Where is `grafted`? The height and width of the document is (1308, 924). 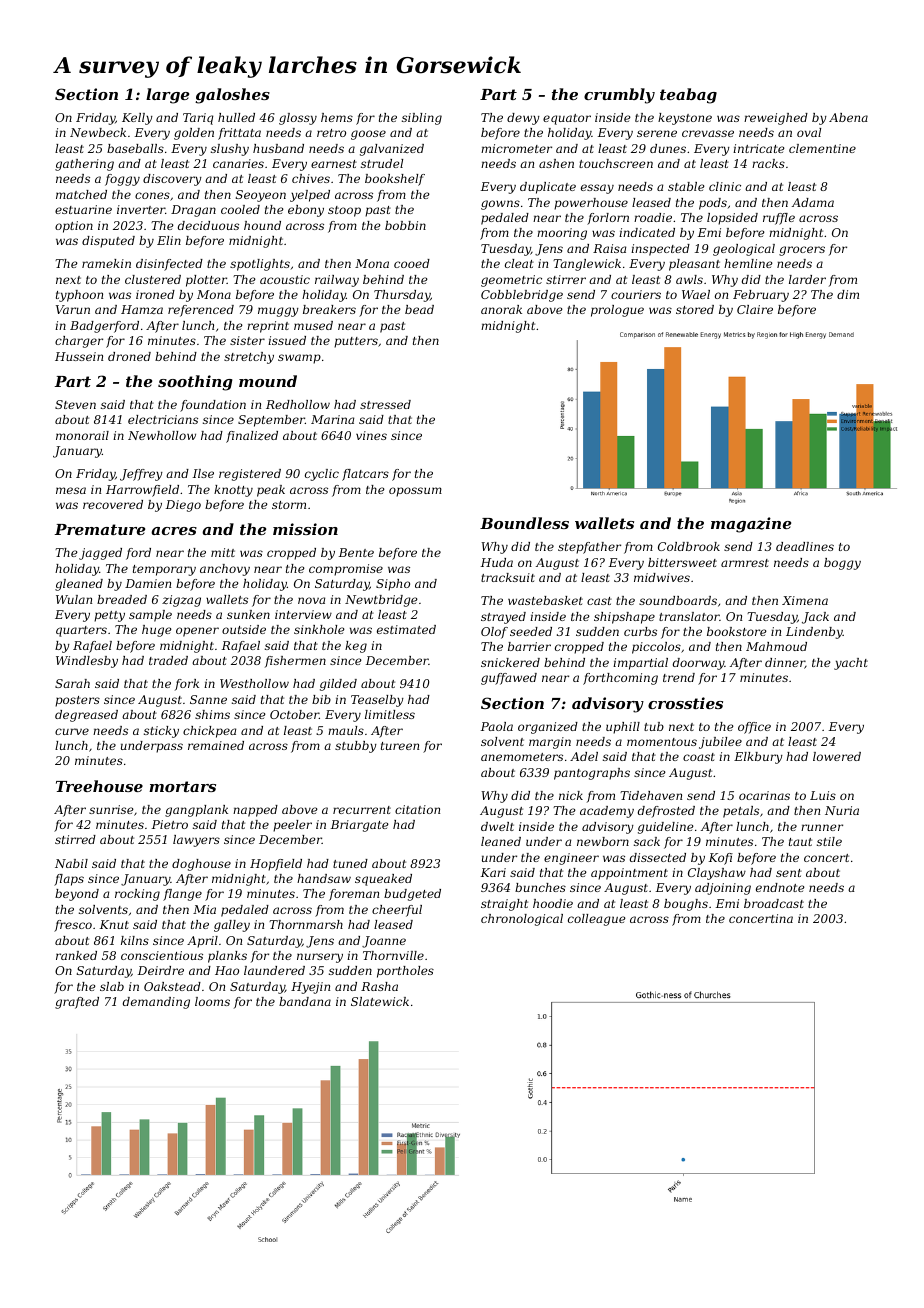
grafted is located at coordinates (77, 1003).
